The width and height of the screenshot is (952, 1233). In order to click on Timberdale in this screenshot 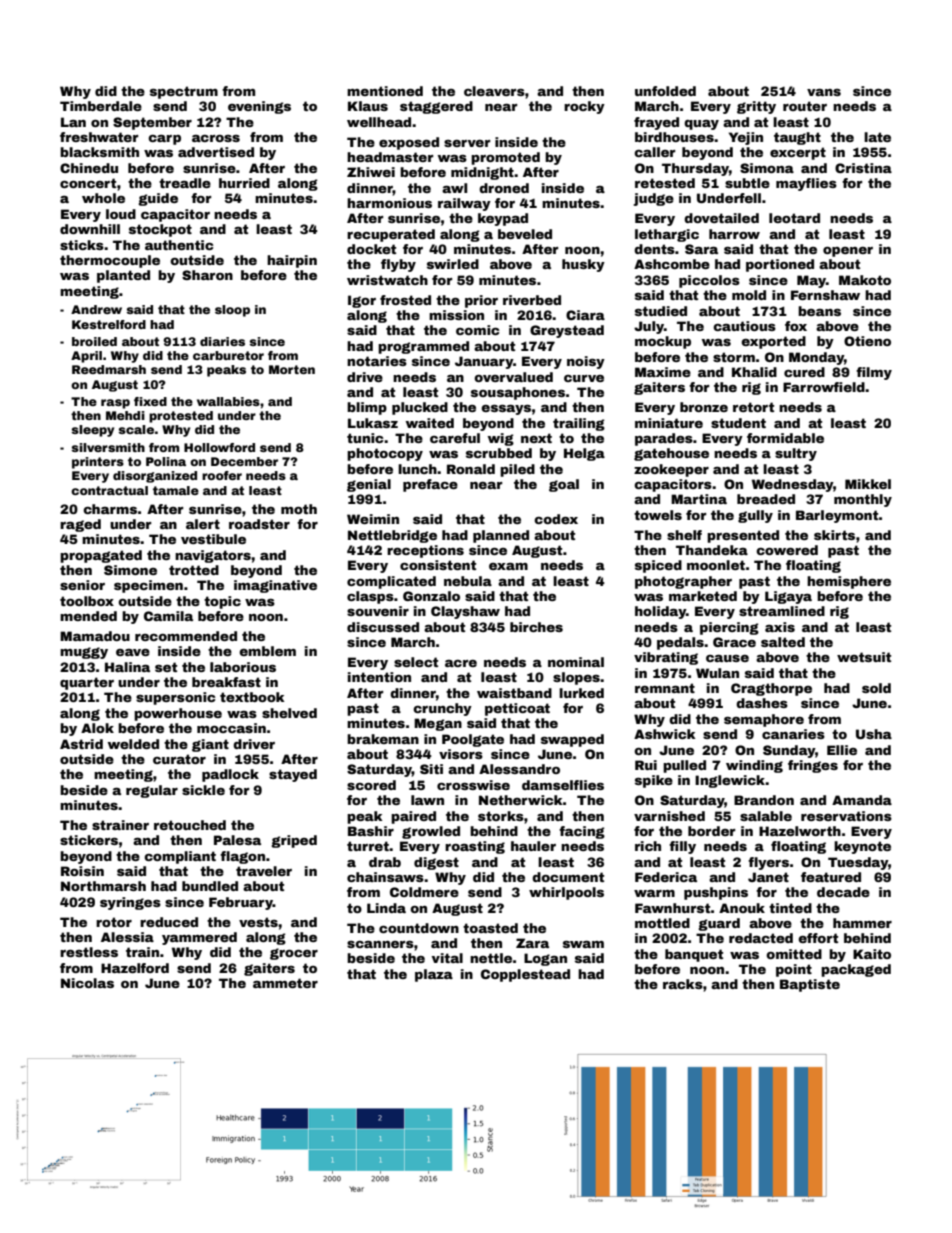, I will do `click(101, 106)`.
